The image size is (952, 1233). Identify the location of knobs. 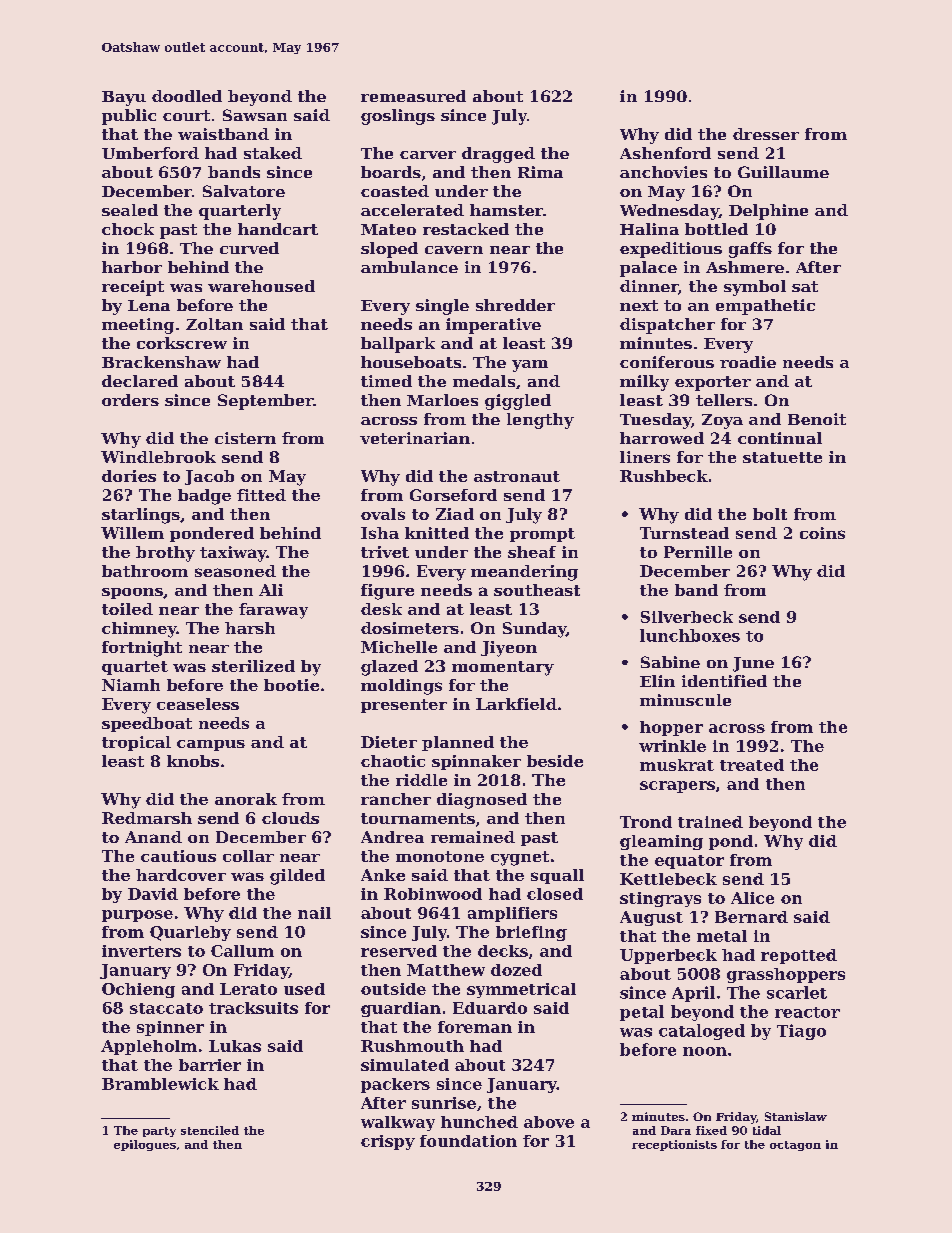
(193, 761).
